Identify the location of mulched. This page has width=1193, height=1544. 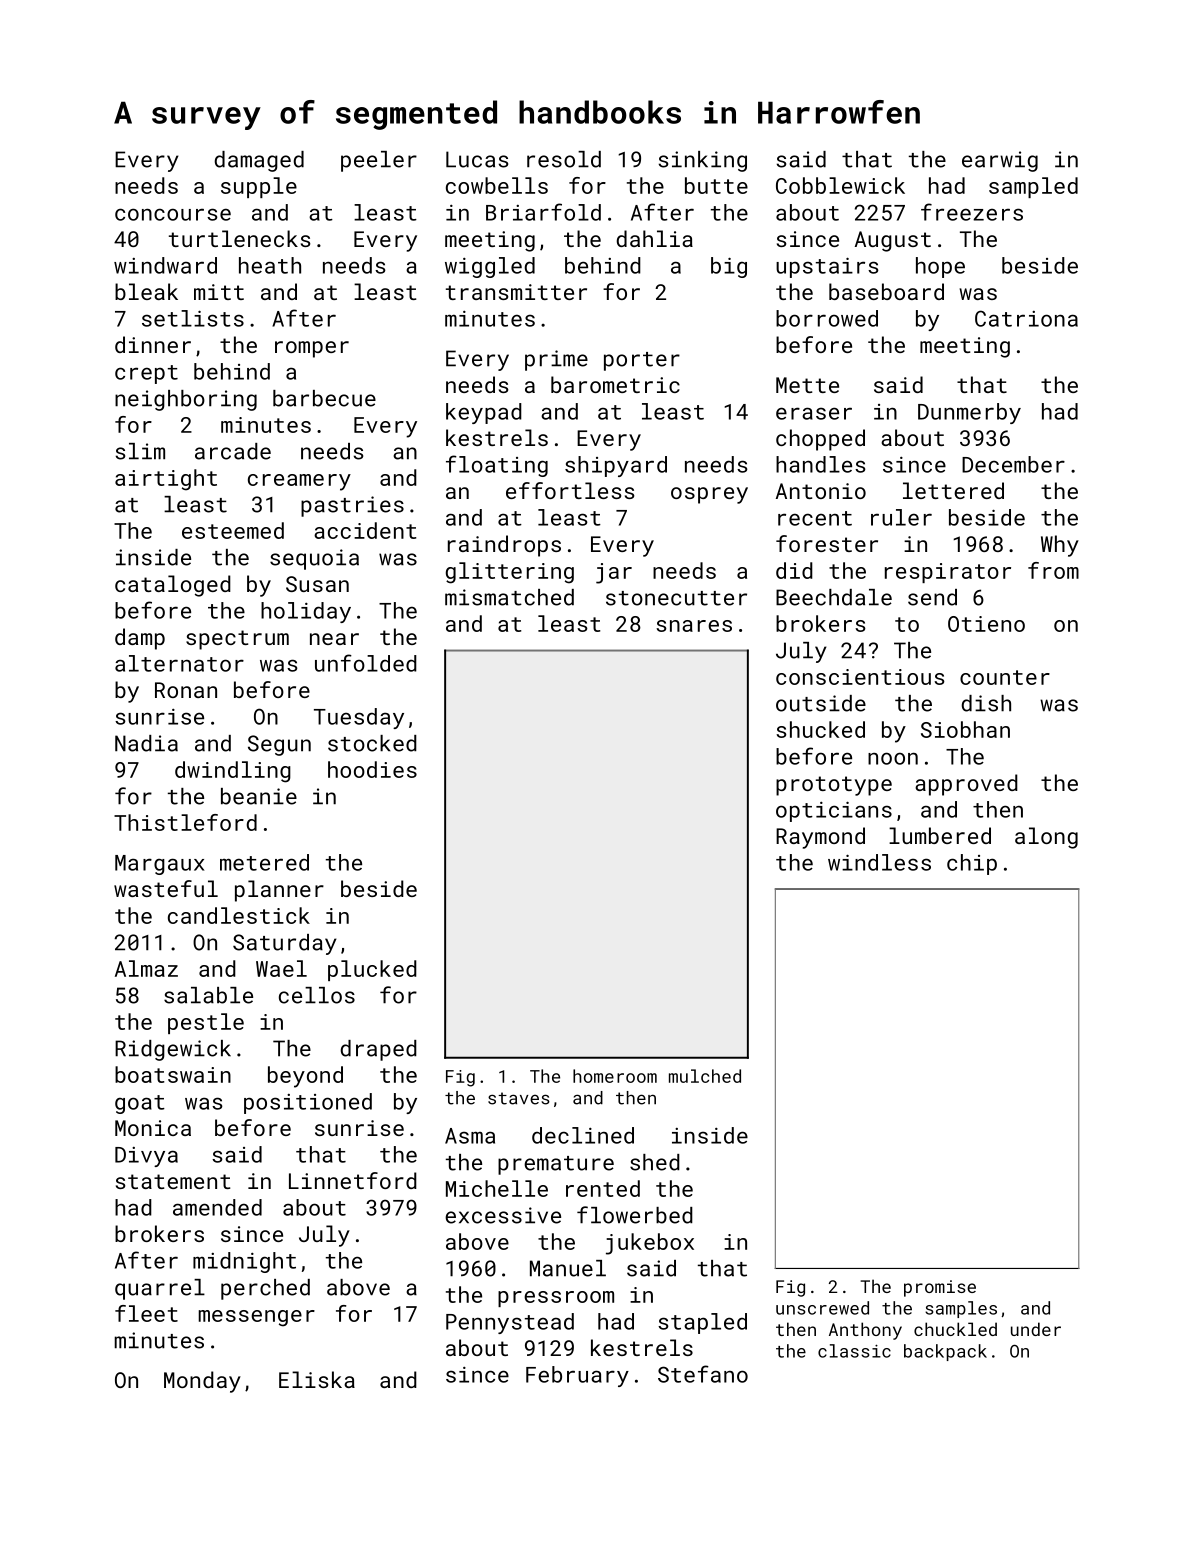
(705, 1076).
